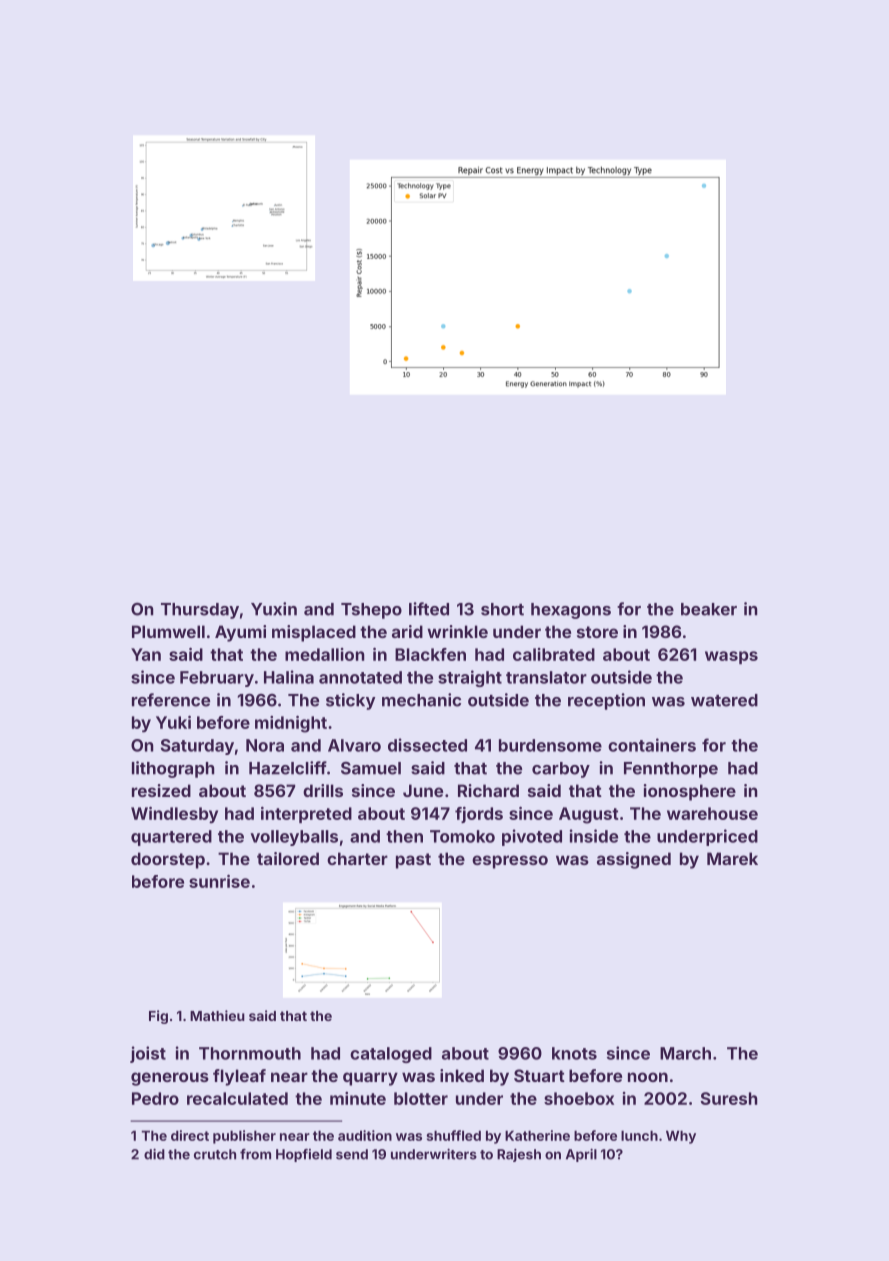  Describe the element at coordinates (634, 860) in the screenshot. I see `assigned` at that location.
